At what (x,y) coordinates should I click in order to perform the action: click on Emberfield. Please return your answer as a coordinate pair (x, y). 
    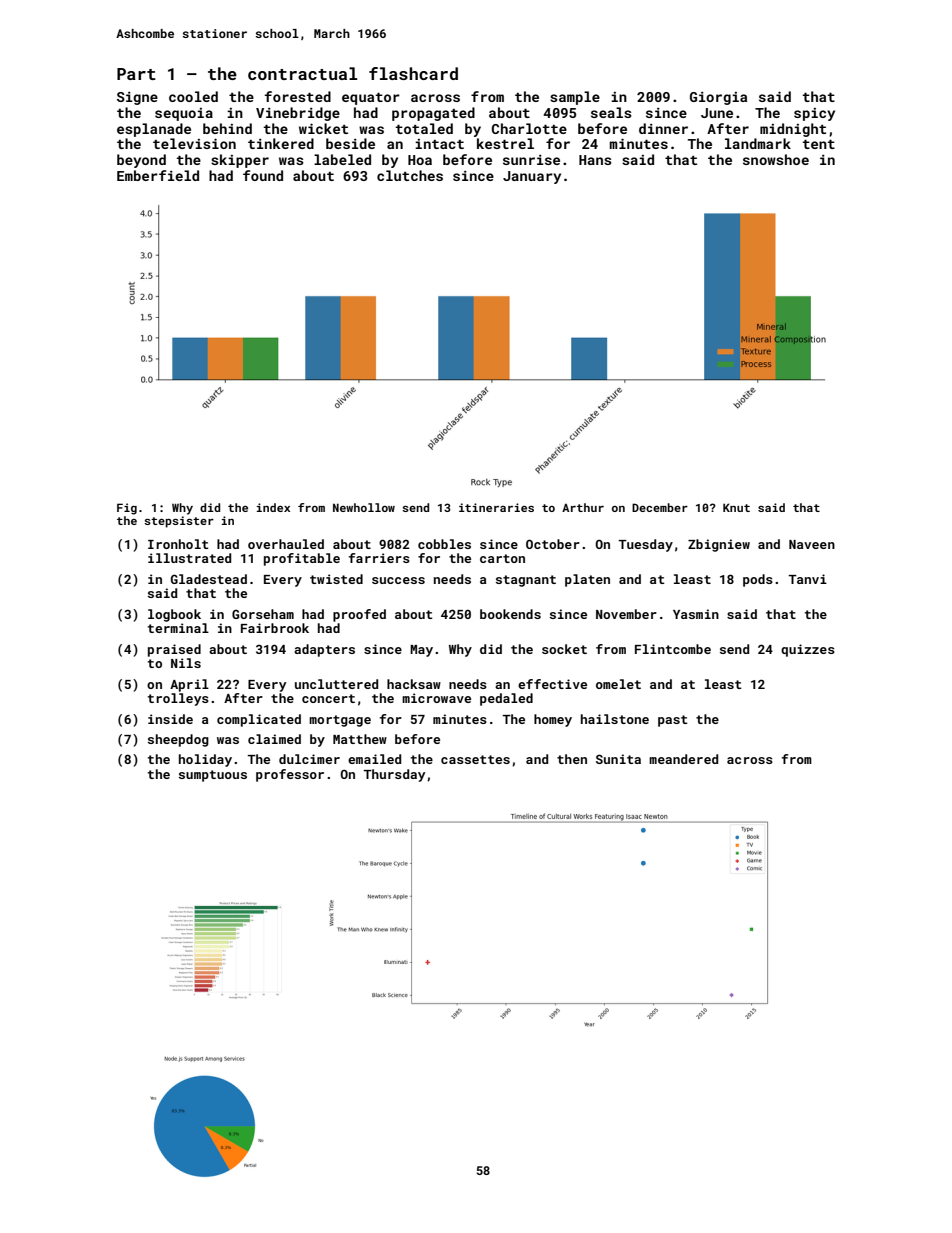
    Looking at the image, I should click on (158, 175).
